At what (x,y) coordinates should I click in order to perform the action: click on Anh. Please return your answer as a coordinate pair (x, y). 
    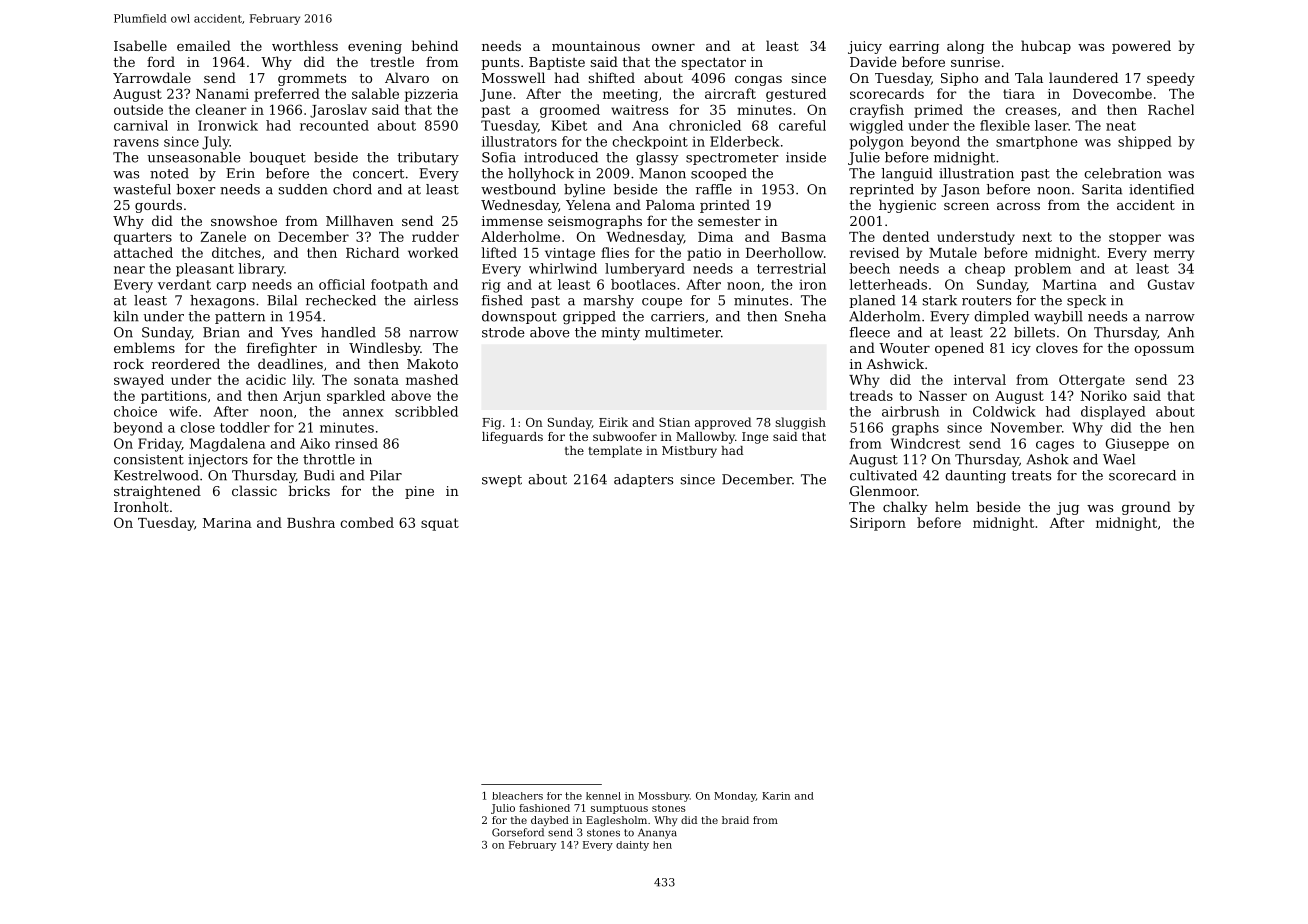
    Looking at the image, I should click on (1180, 332).
